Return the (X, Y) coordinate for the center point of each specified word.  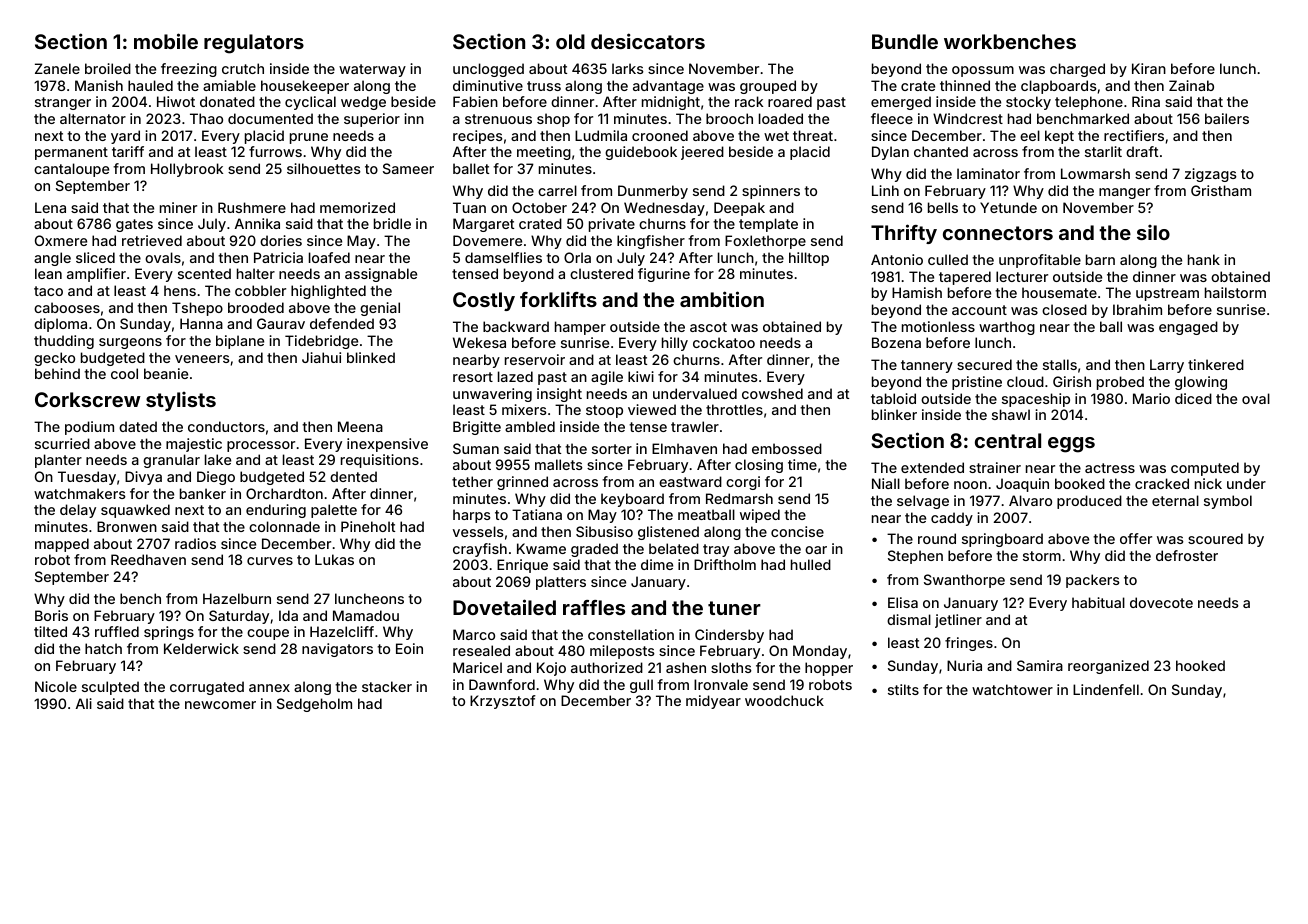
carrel (557, 190)
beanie (166, 373)
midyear (713, 702)
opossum (983, 71)
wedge (363, 103)
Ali (84, 703)
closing (759, 466)
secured (984, 364)
